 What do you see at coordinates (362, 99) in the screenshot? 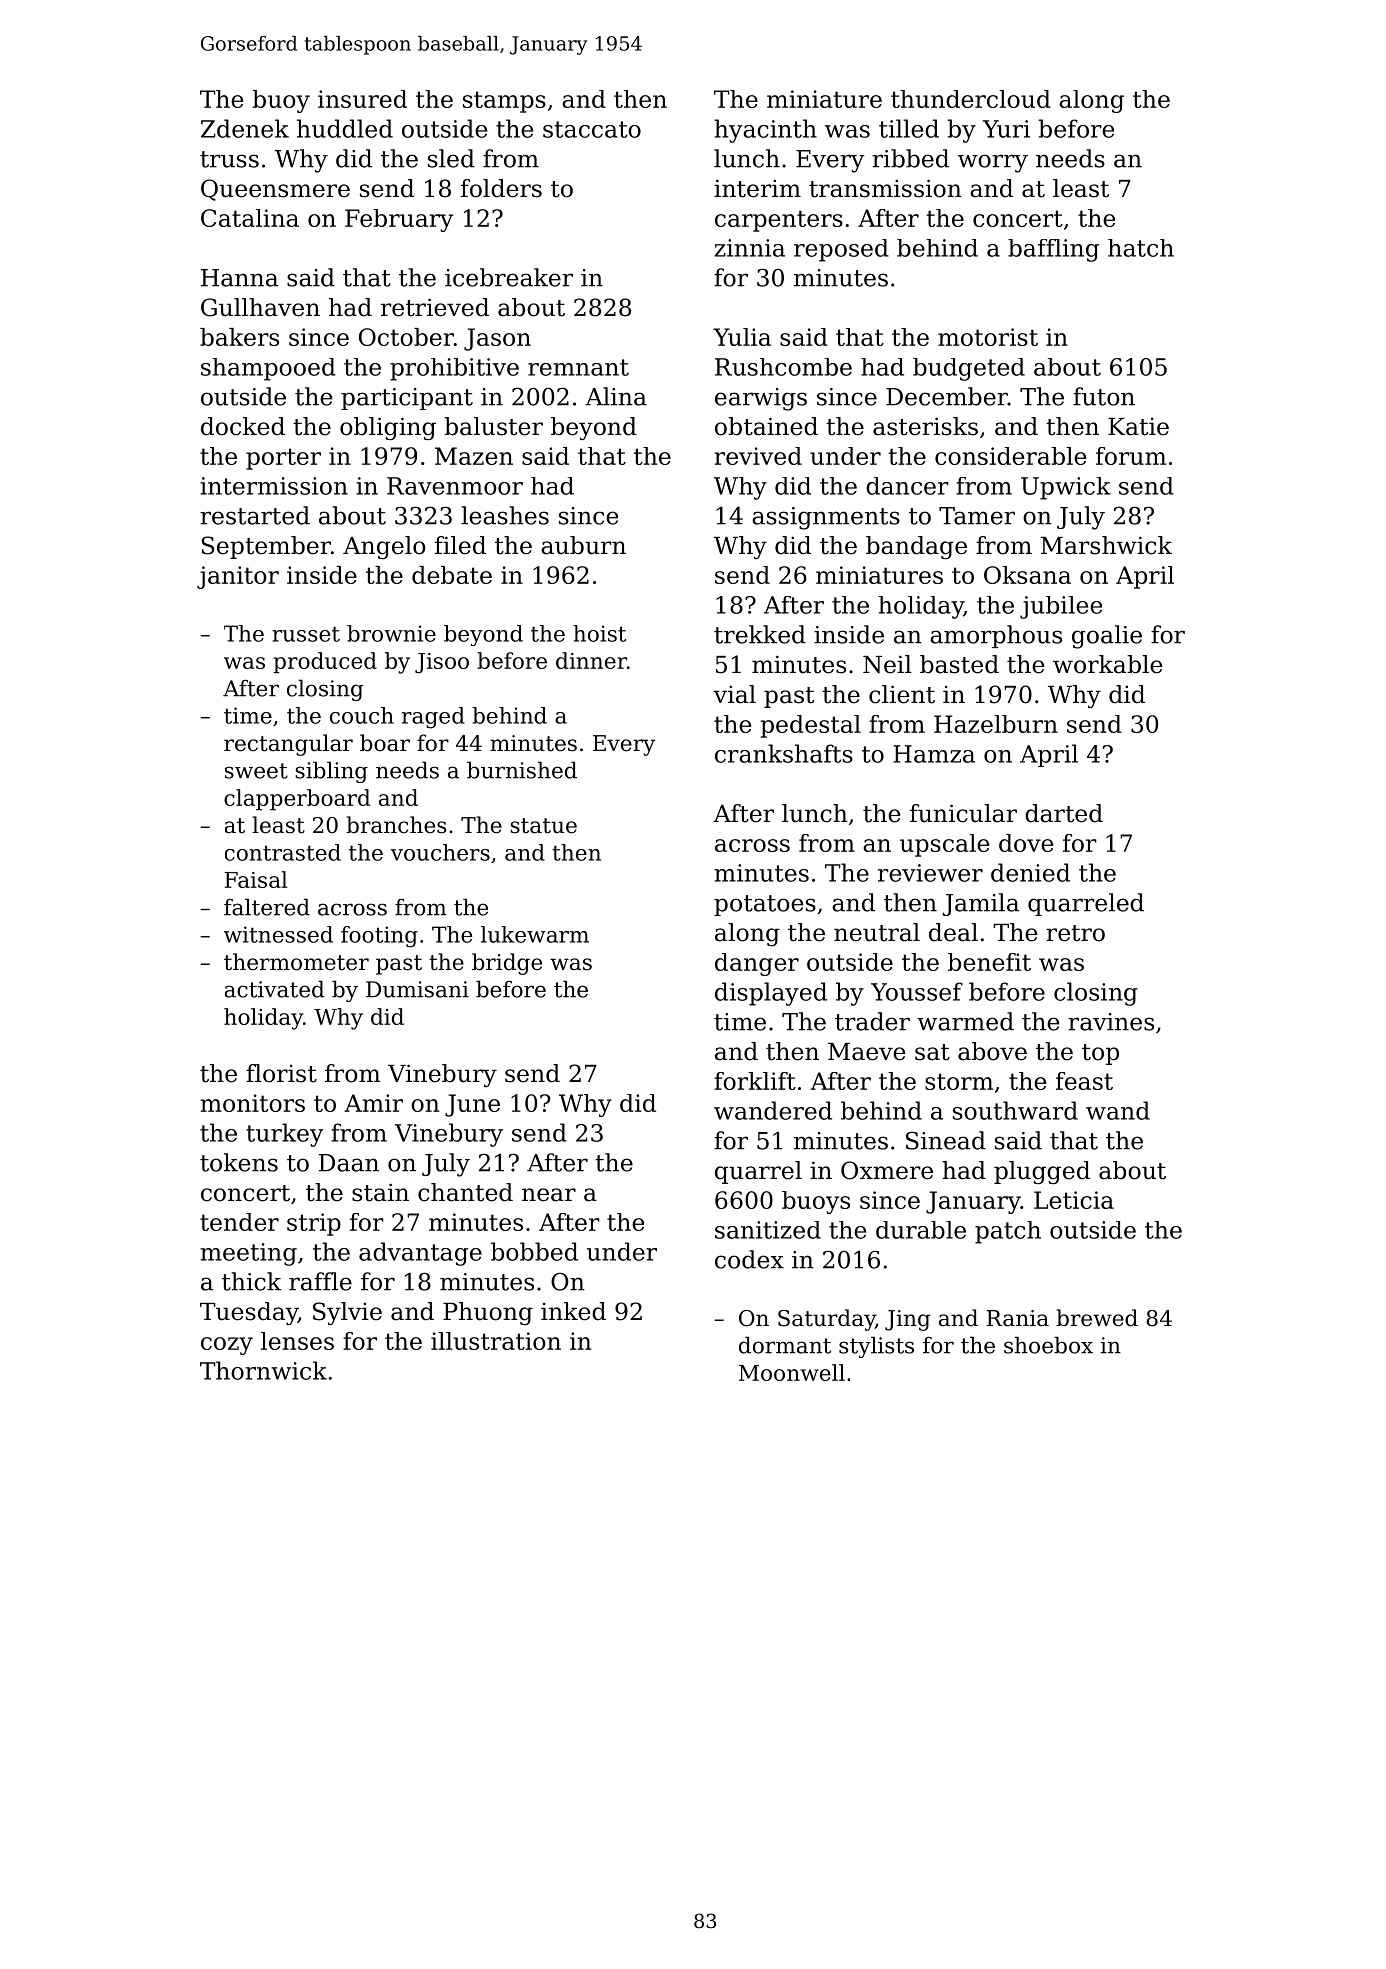
I see `insured` at bounding box center [362, 99].
